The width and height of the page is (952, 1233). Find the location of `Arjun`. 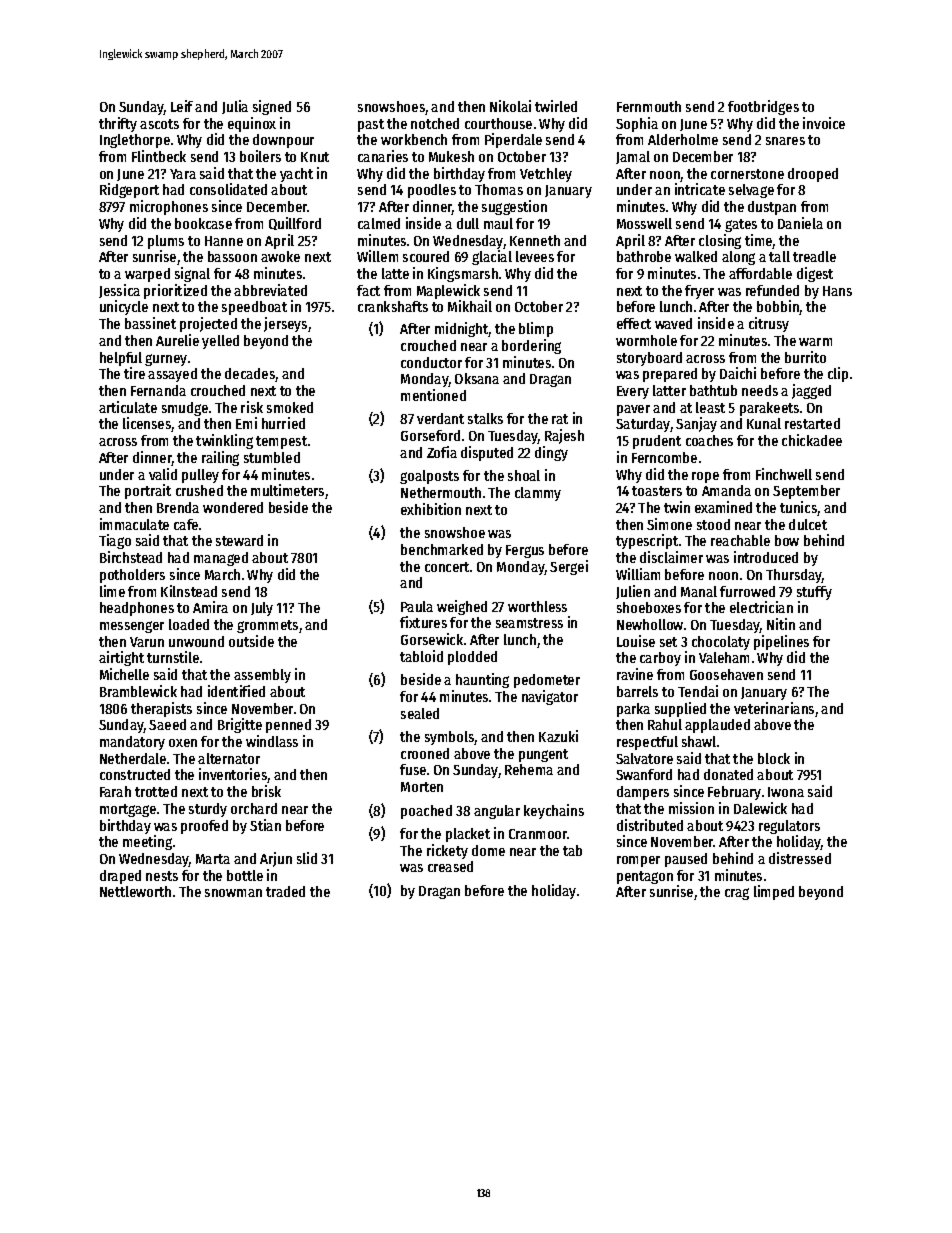

Arjun is located at coordinates (276, 859).
